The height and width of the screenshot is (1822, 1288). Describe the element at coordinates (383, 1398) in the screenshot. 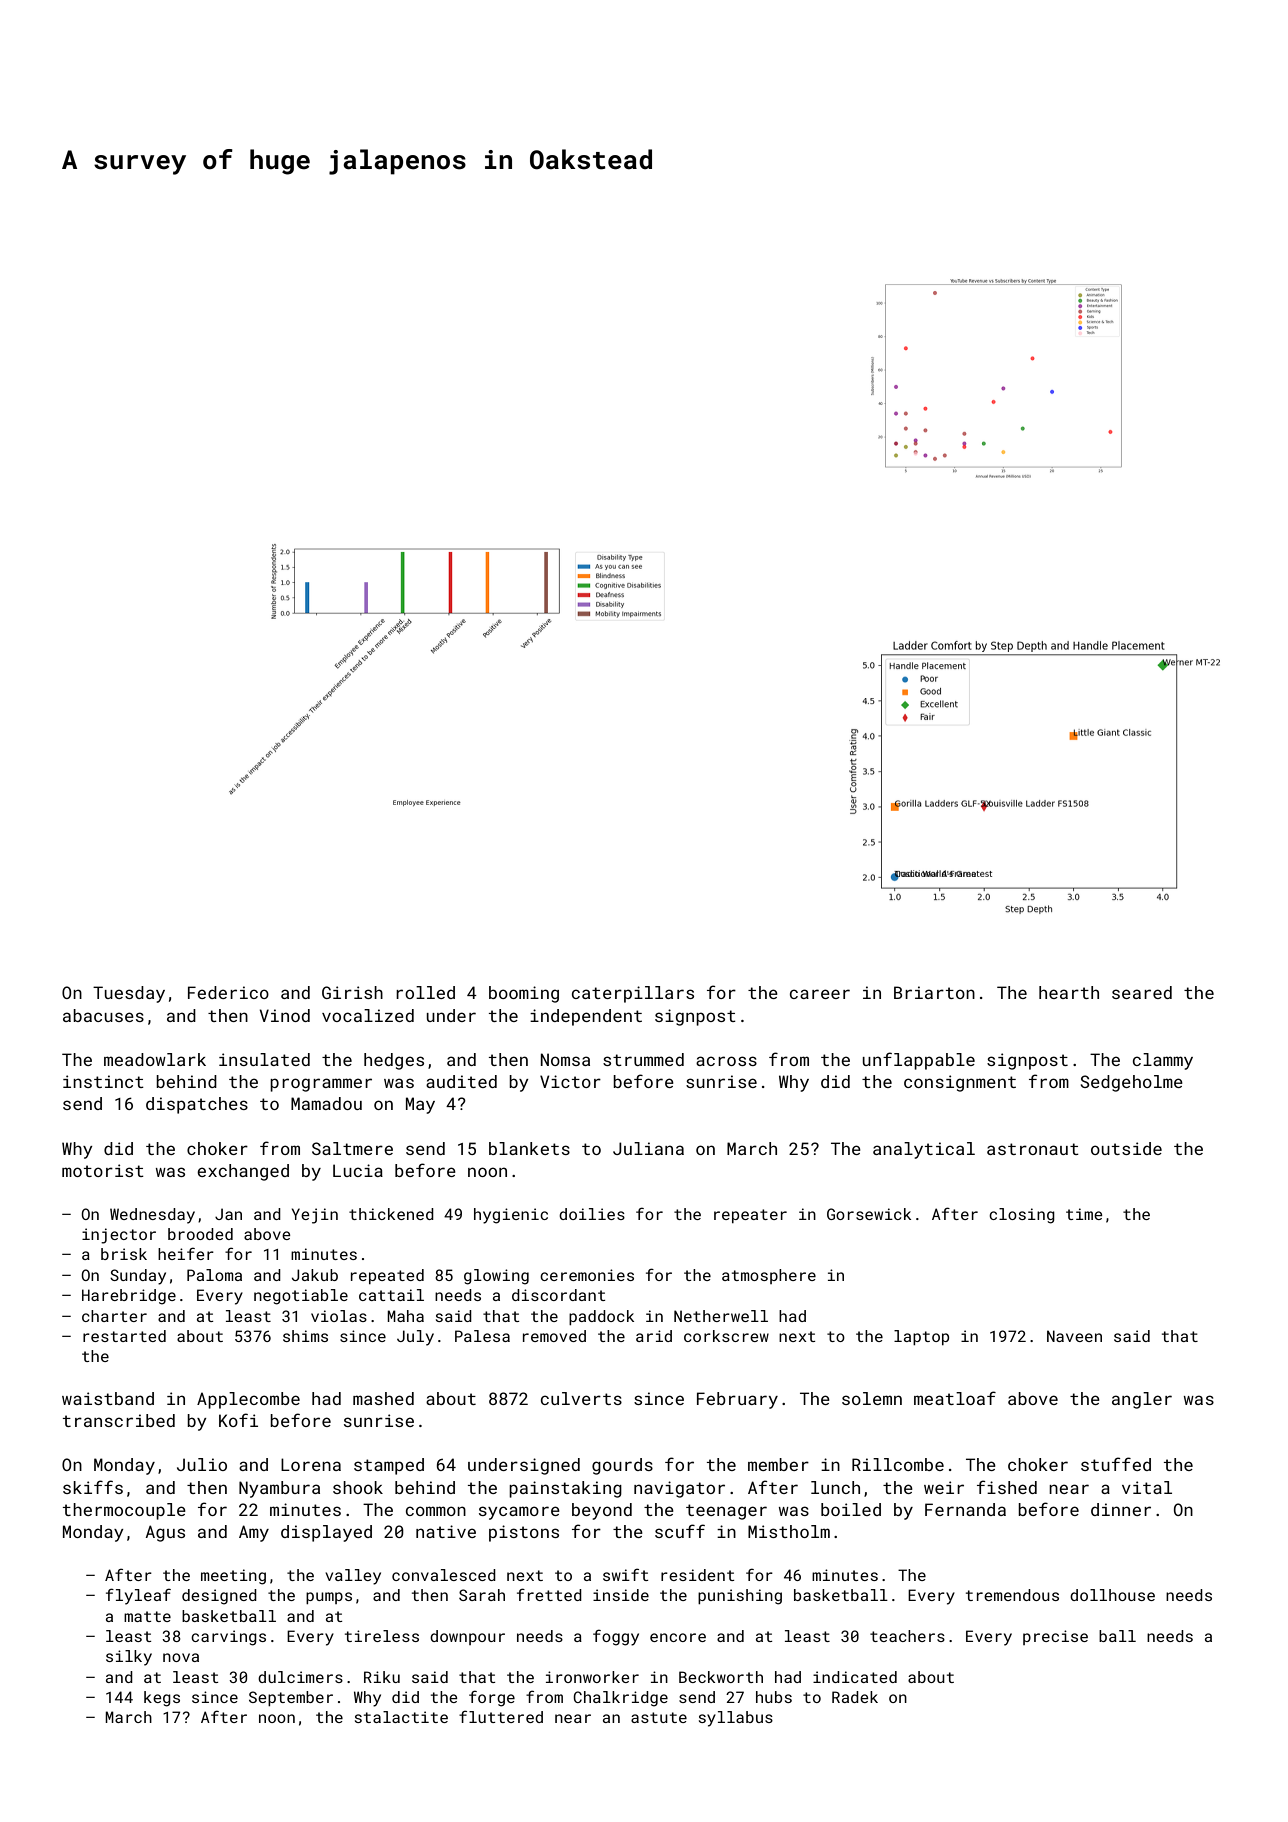

I see `mashed` at that location.
